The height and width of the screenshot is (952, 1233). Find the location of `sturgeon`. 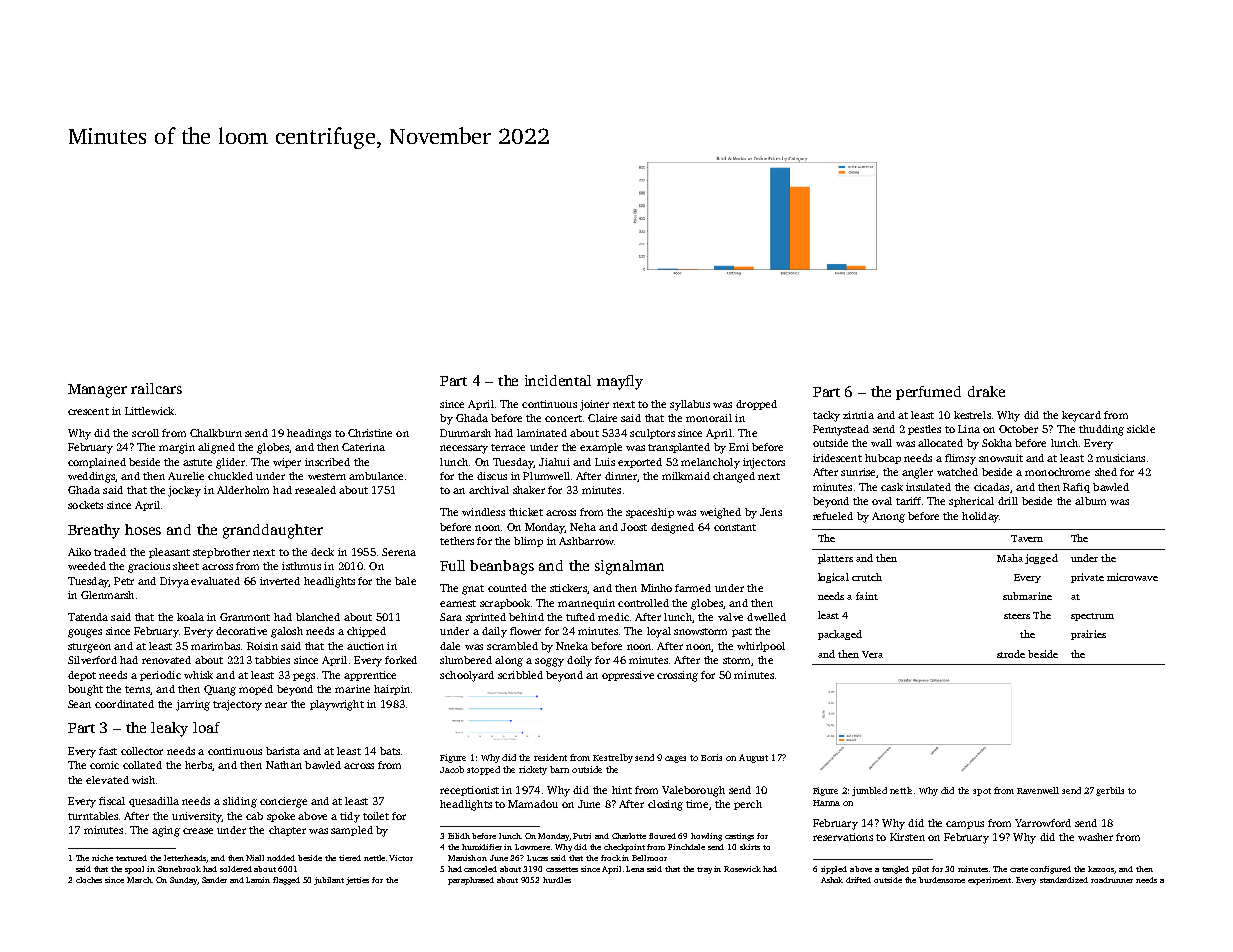

sturgeon is located at coordinates (89, 648).
